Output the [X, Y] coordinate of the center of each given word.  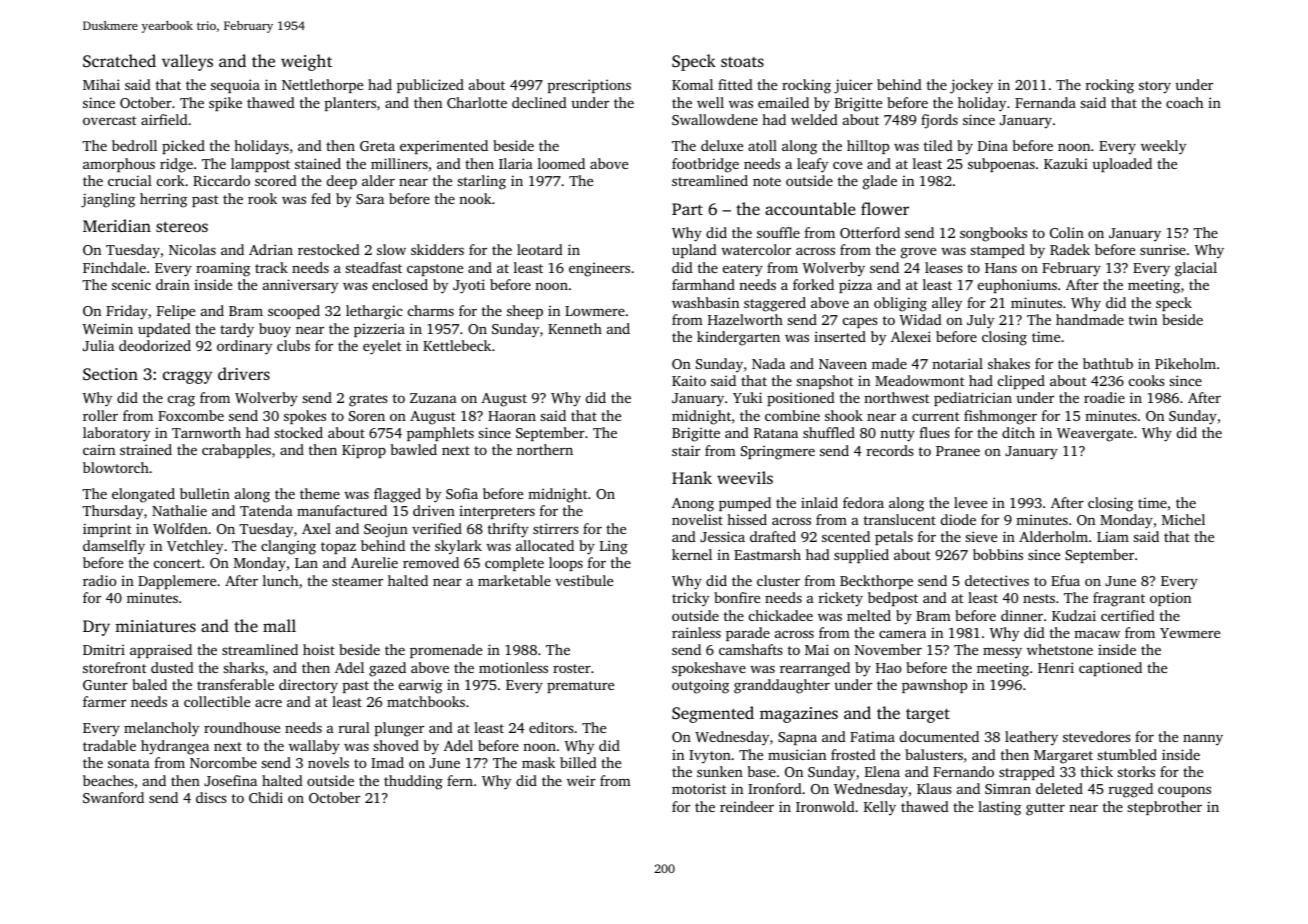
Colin [1067, 232]
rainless [696, 632]
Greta [377, 146]
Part [687, 209]
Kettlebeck [457, 345]
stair [686, 450]
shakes [1009, 363]
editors [551, 727]
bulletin [205, 493]
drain [173, 284]
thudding [413, 782]
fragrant [1119, 599]
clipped [1021, 382]
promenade [446, 651]
